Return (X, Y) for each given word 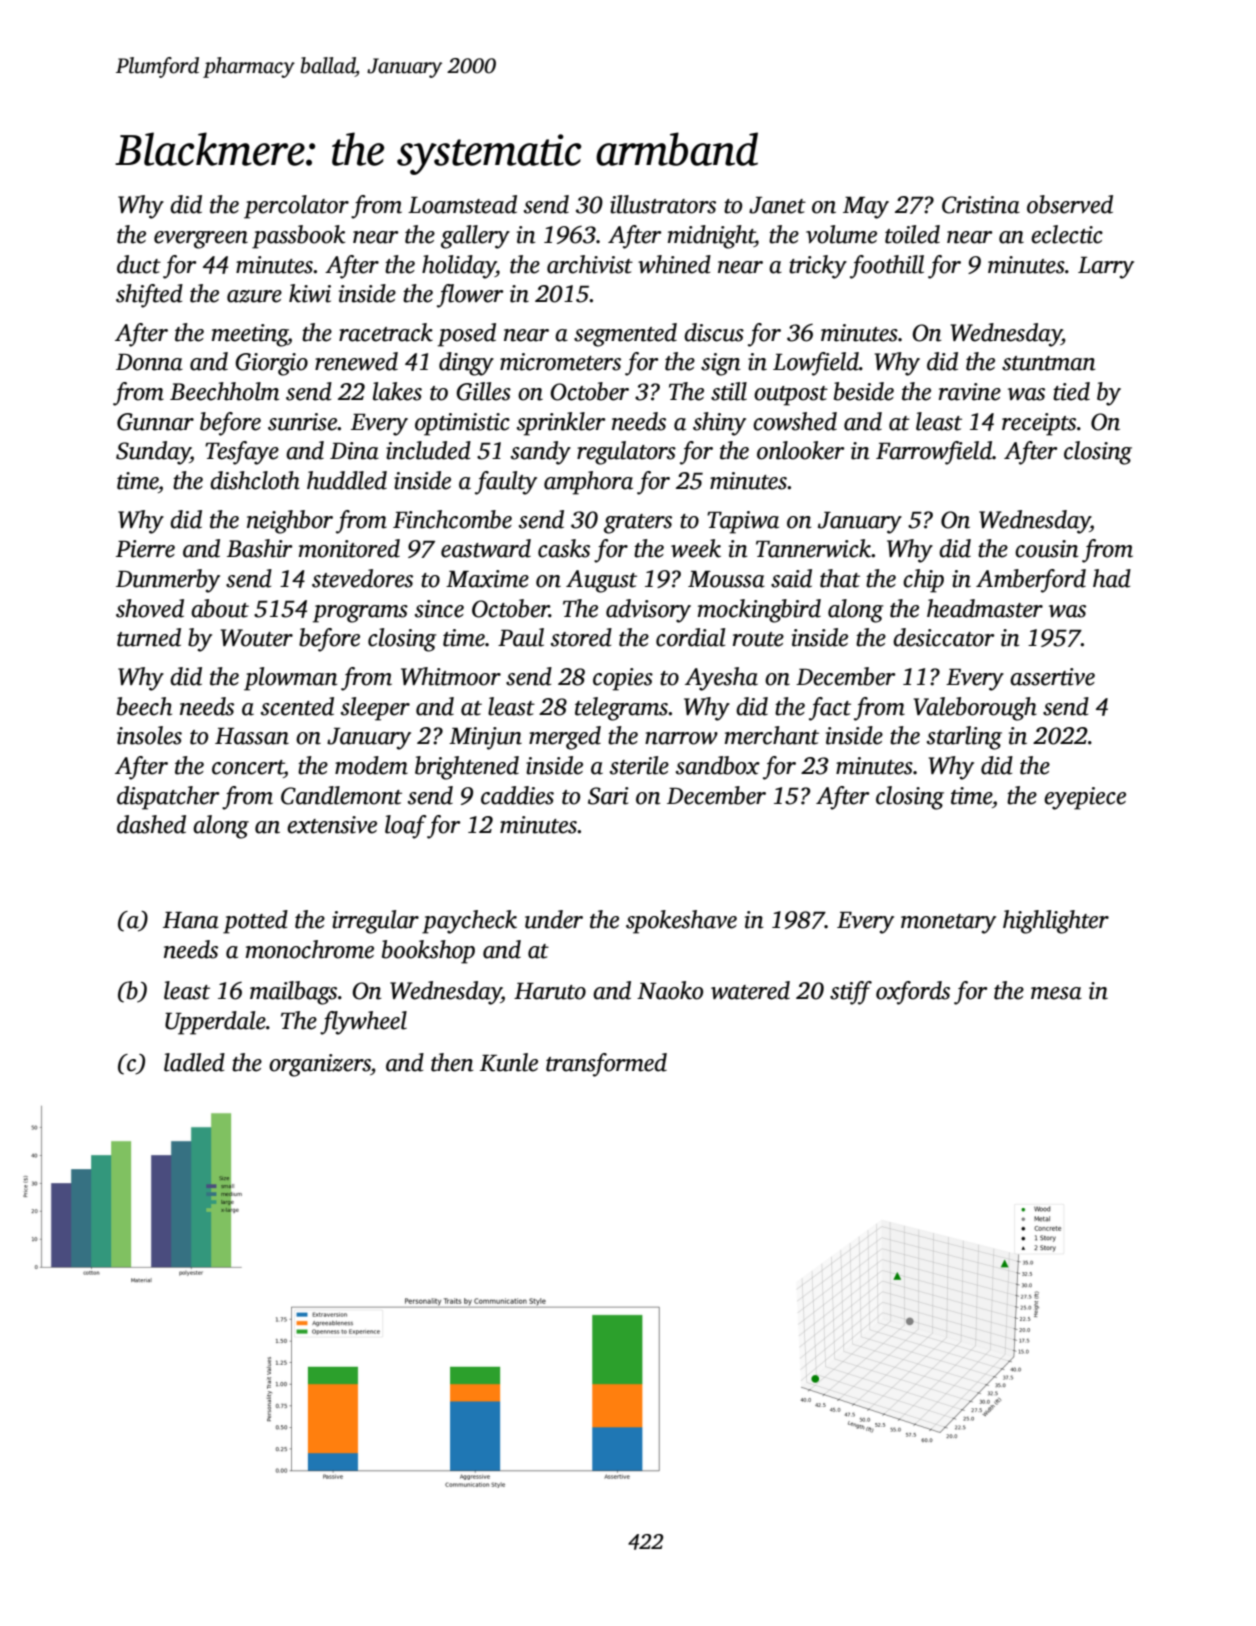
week (696, 548)
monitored (349, 548)
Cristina (981, 205)
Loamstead (462, 204)
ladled (194, 1062)
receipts (1039, 424)
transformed (606, 1065)
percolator (296, 207)
